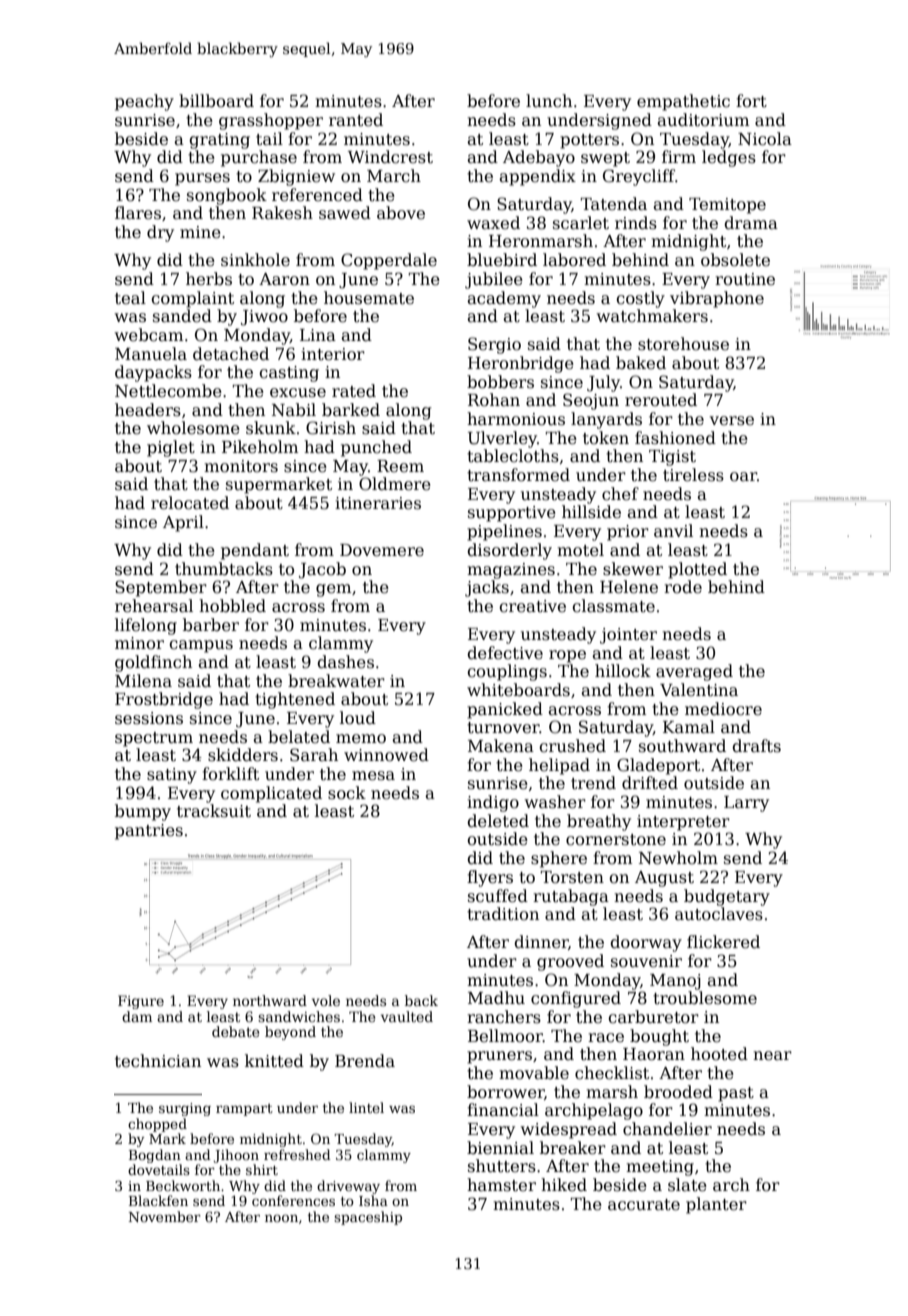 The width and height of the screenshot is (908, 1316). What do you see at coordinates (505, 1092) in the screenshot?
I see `borrower` at bounding box center [505, 1092].
